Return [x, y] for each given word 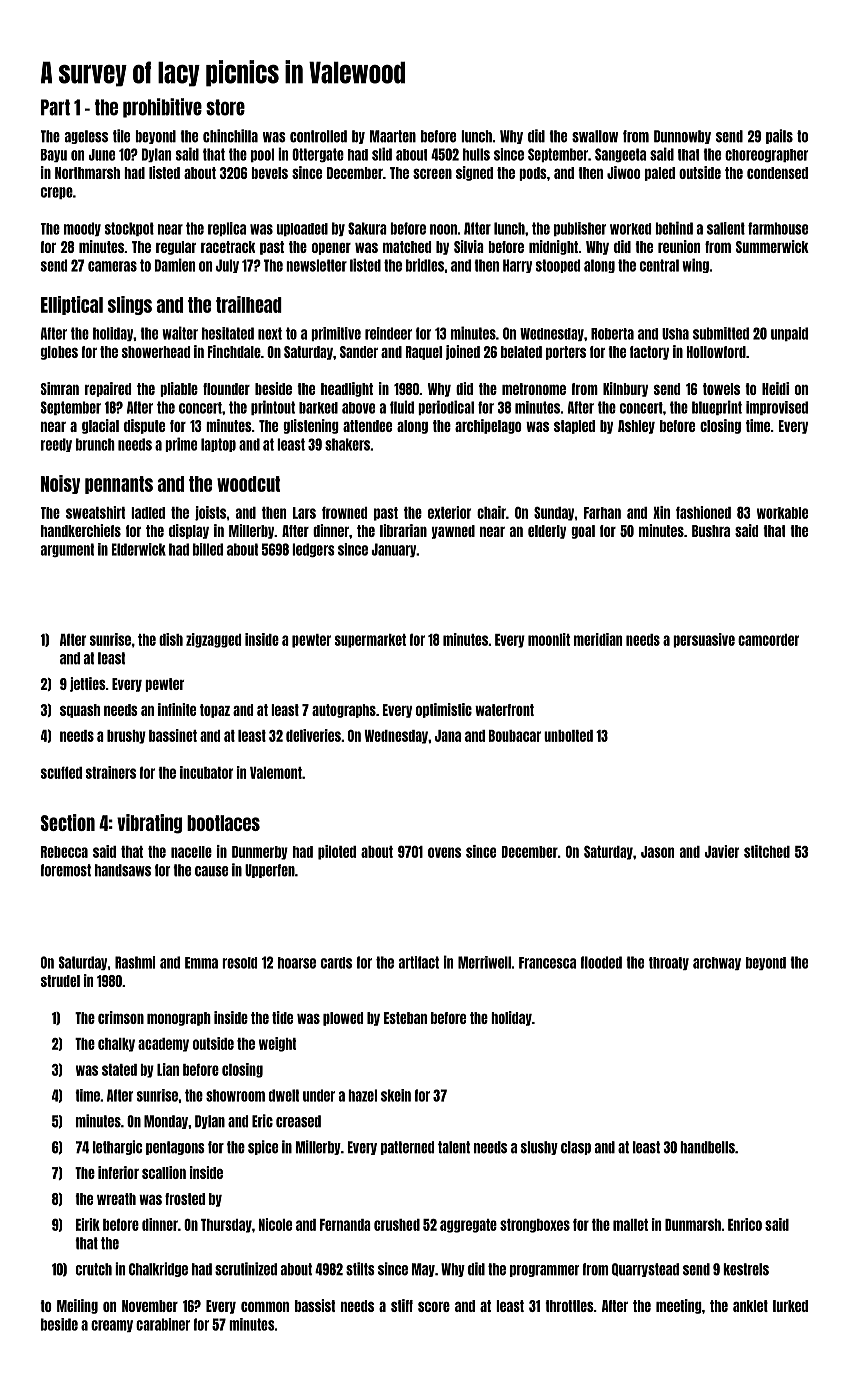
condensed [777, 173]
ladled [148, 513]
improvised [777, 408]
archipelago [488, 426]
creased [298, 1121]
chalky [116, 1045]
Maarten [393, 136]
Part [55, 107]
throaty [669, 963]
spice [263, 1147]
